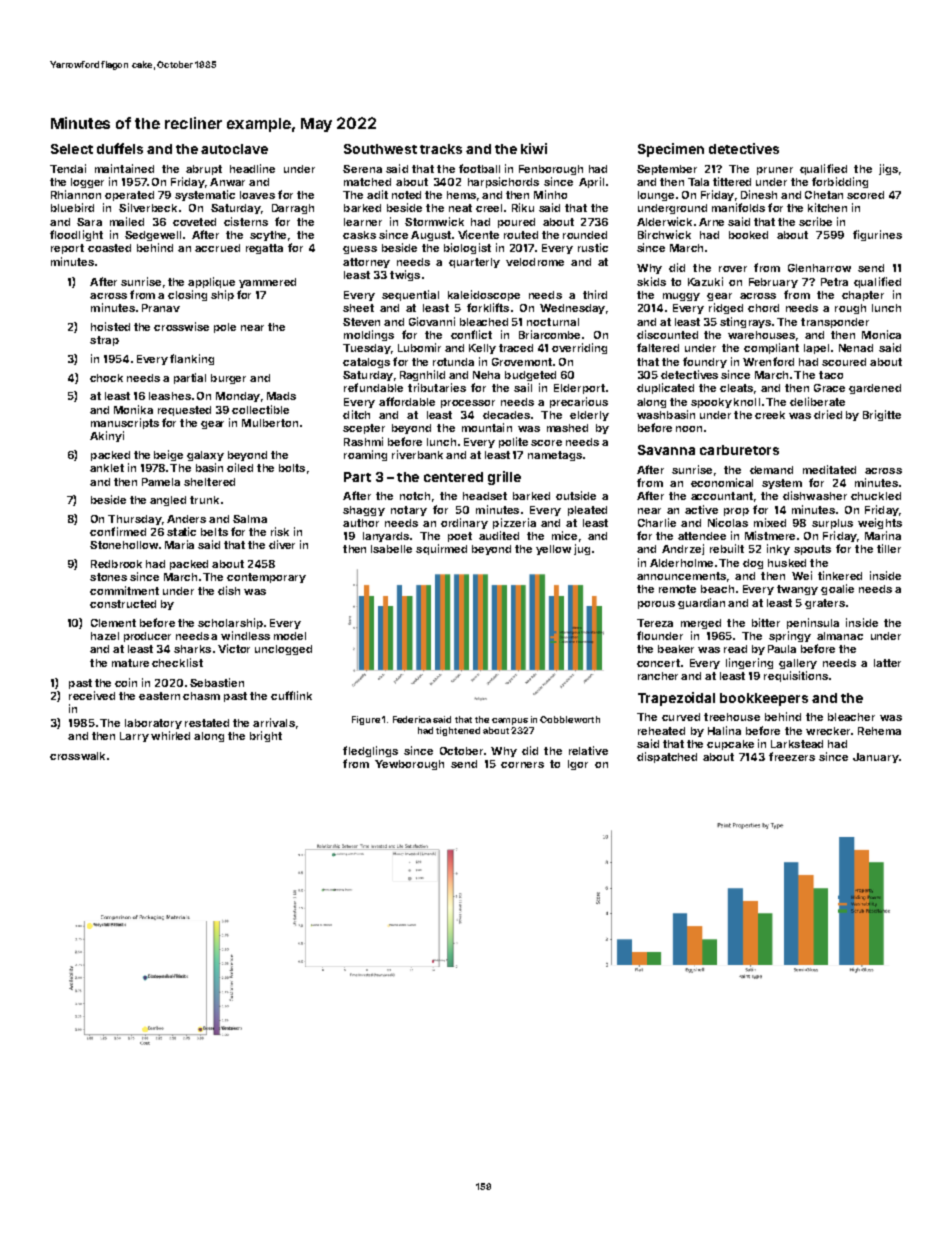 This document has width=952, height=1233. What do you see at coordinates (77, 756) in the document?
I see `crosswalk` at bounding box center [77, 756].
